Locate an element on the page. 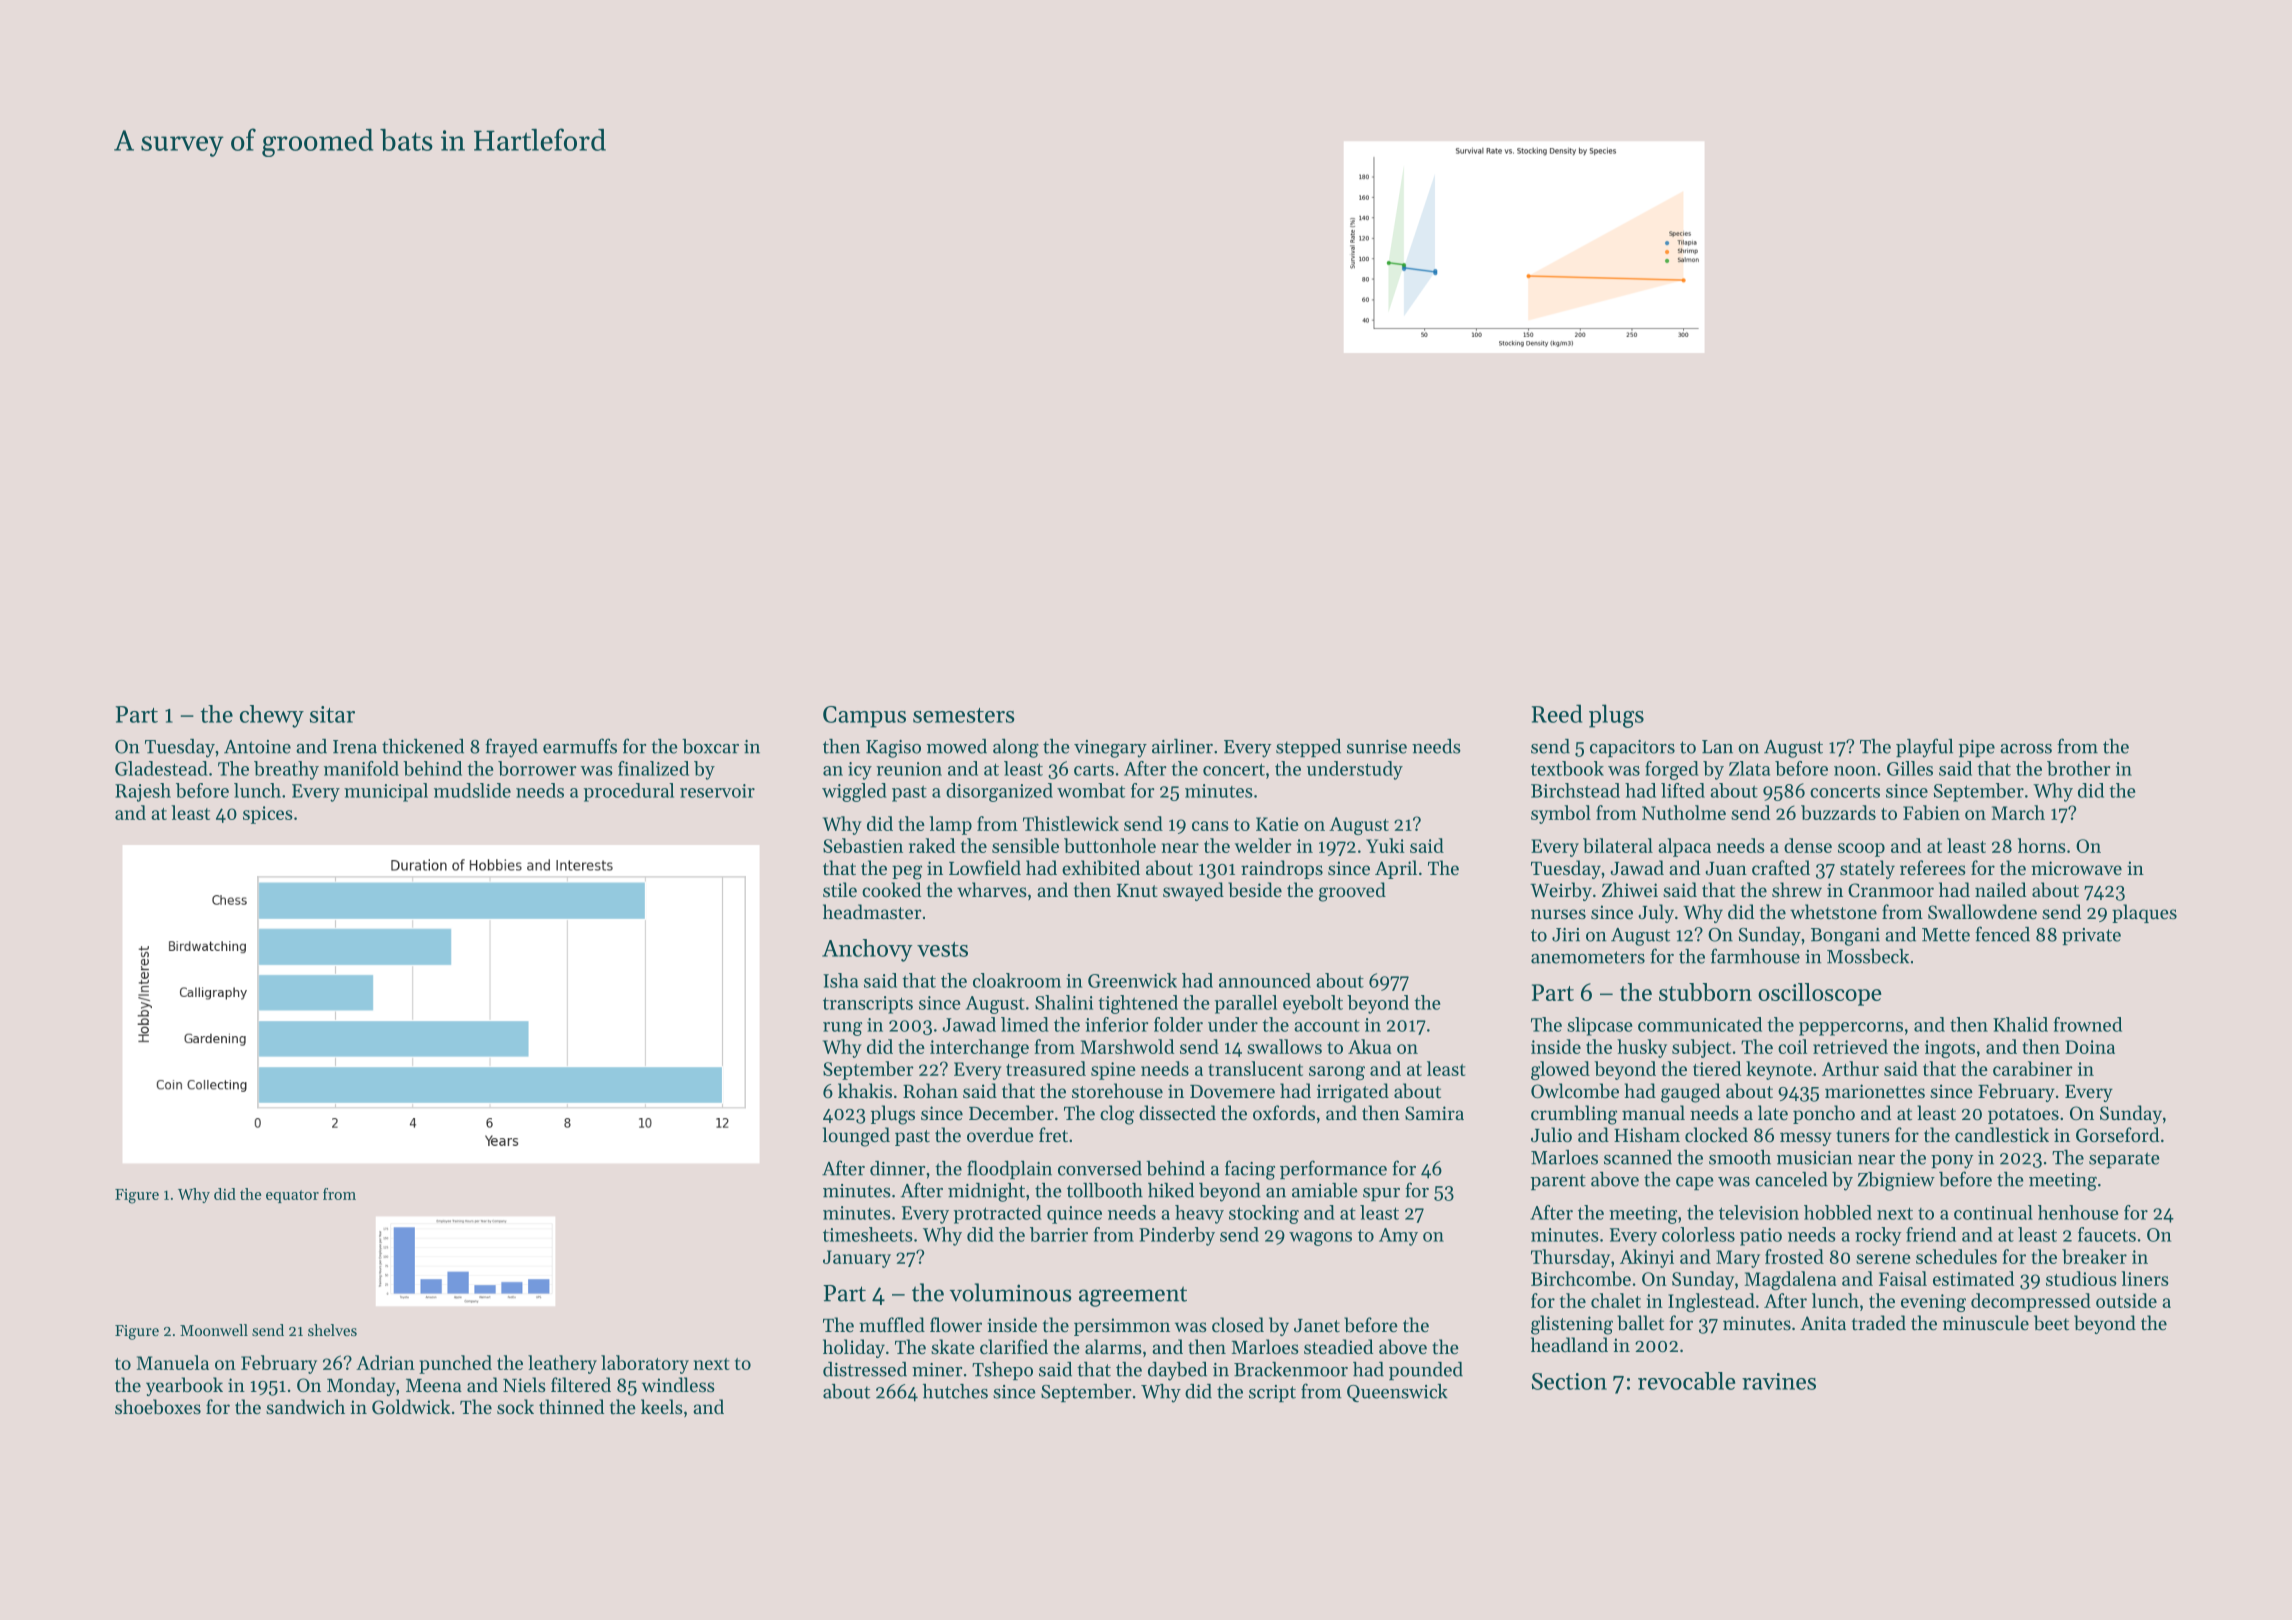 This document has height=1620, width=2292. shoeboxes is located at coordinates (158, 1407).
